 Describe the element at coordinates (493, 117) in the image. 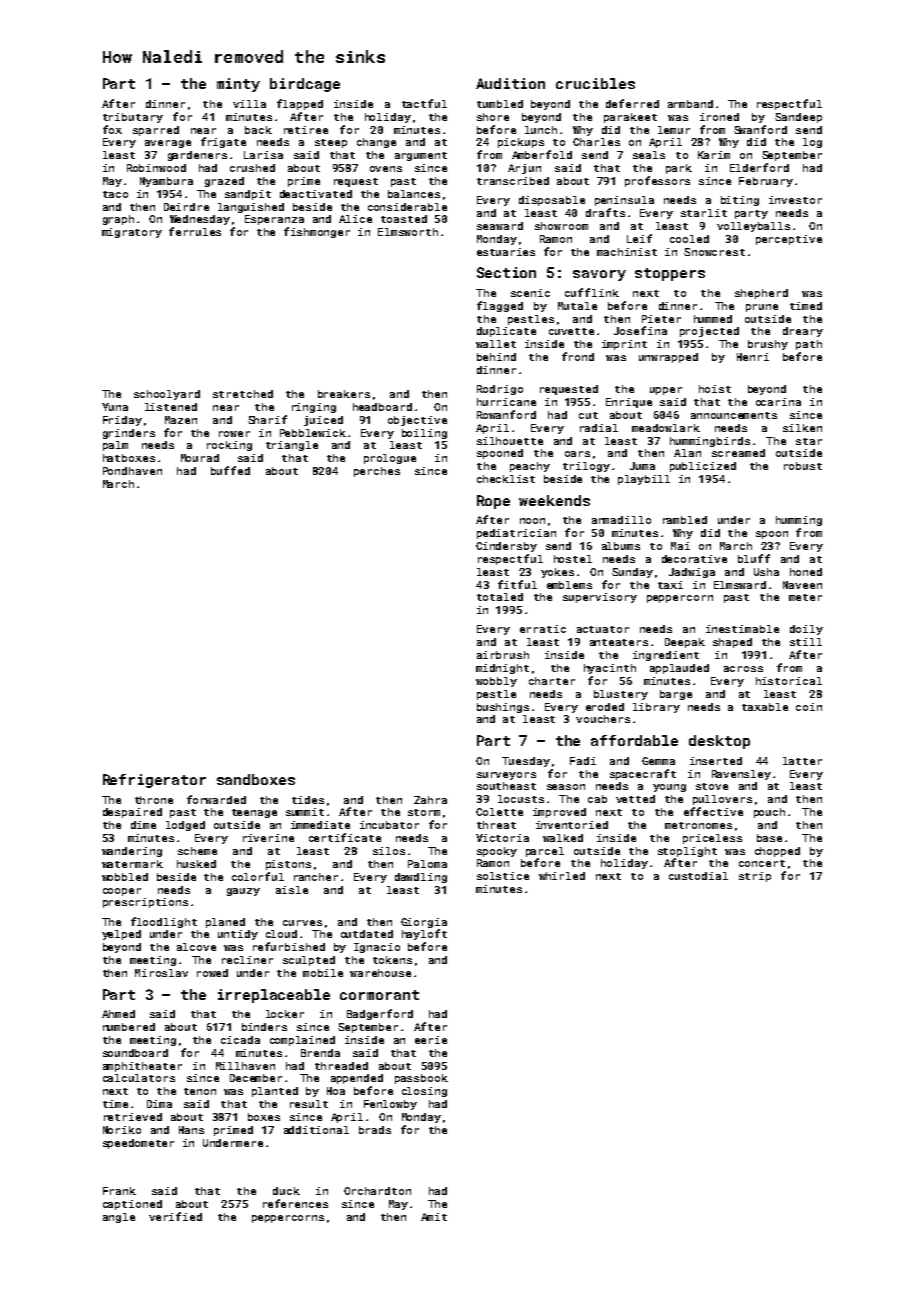

I see `shore` at that location.
